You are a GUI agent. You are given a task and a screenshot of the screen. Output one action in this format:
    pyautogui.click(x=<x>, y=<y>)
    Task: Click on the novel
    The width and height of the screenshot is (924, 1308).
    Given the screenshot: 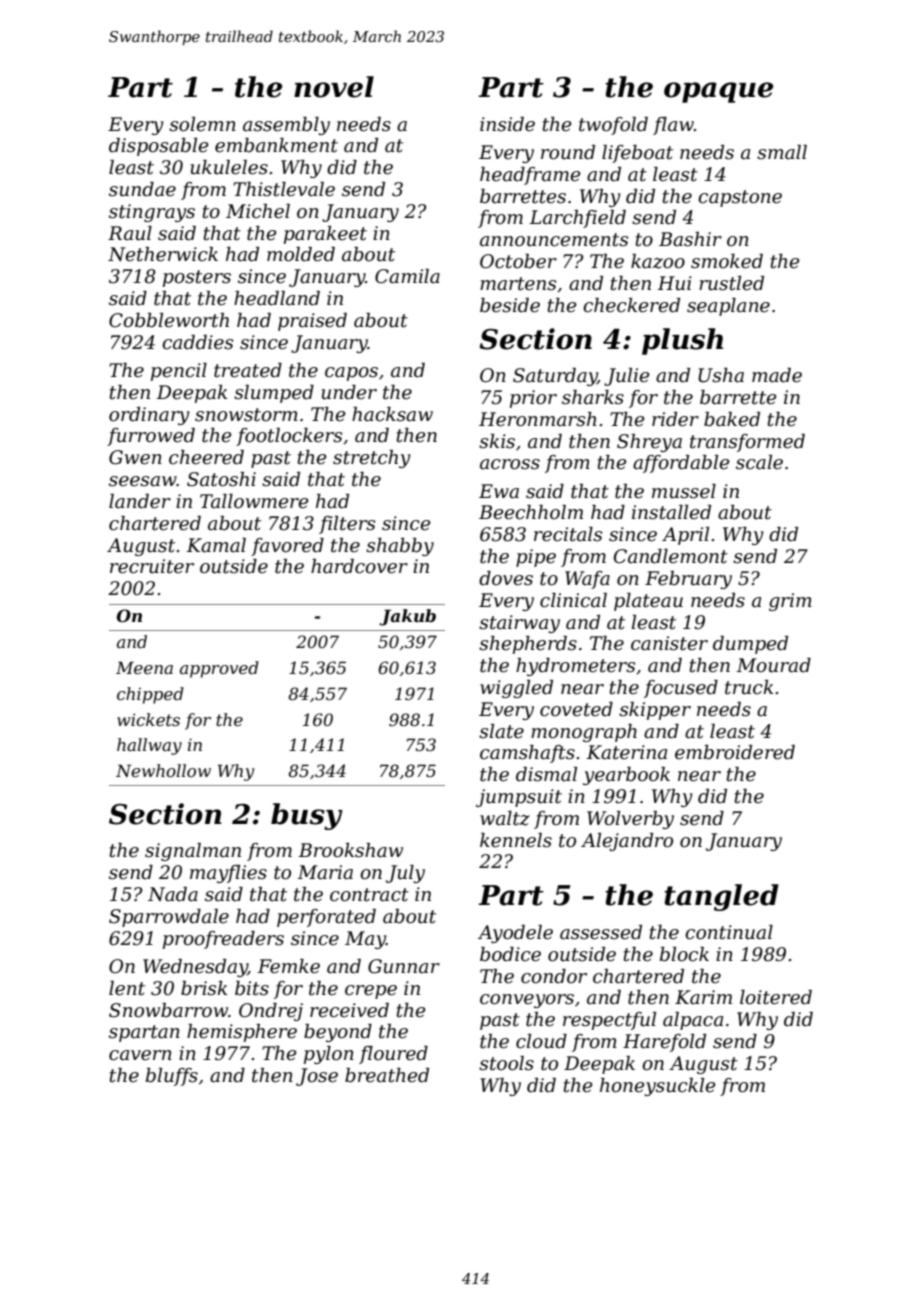 What is the action you would take?
    pyautogui.click(x=334, y=87)
